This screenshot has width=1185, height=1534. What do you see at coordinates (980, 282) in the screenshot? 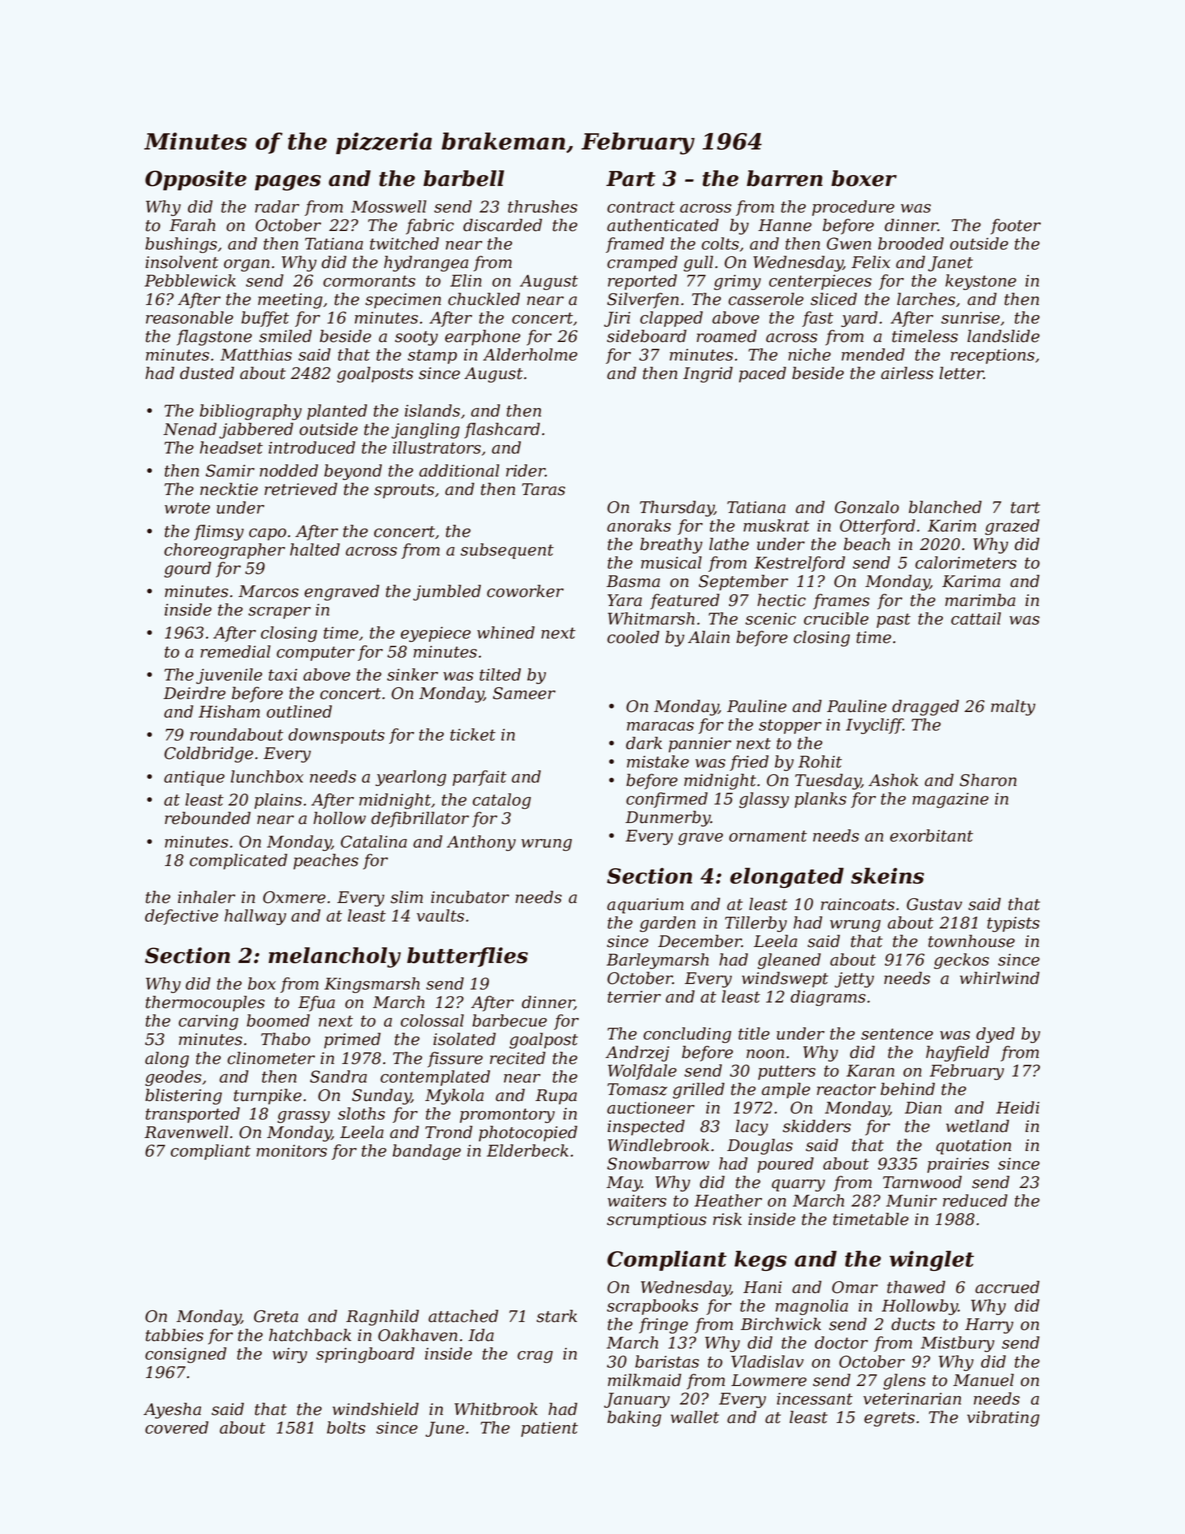
I see `keystone` at bounding box center [980, 282].
